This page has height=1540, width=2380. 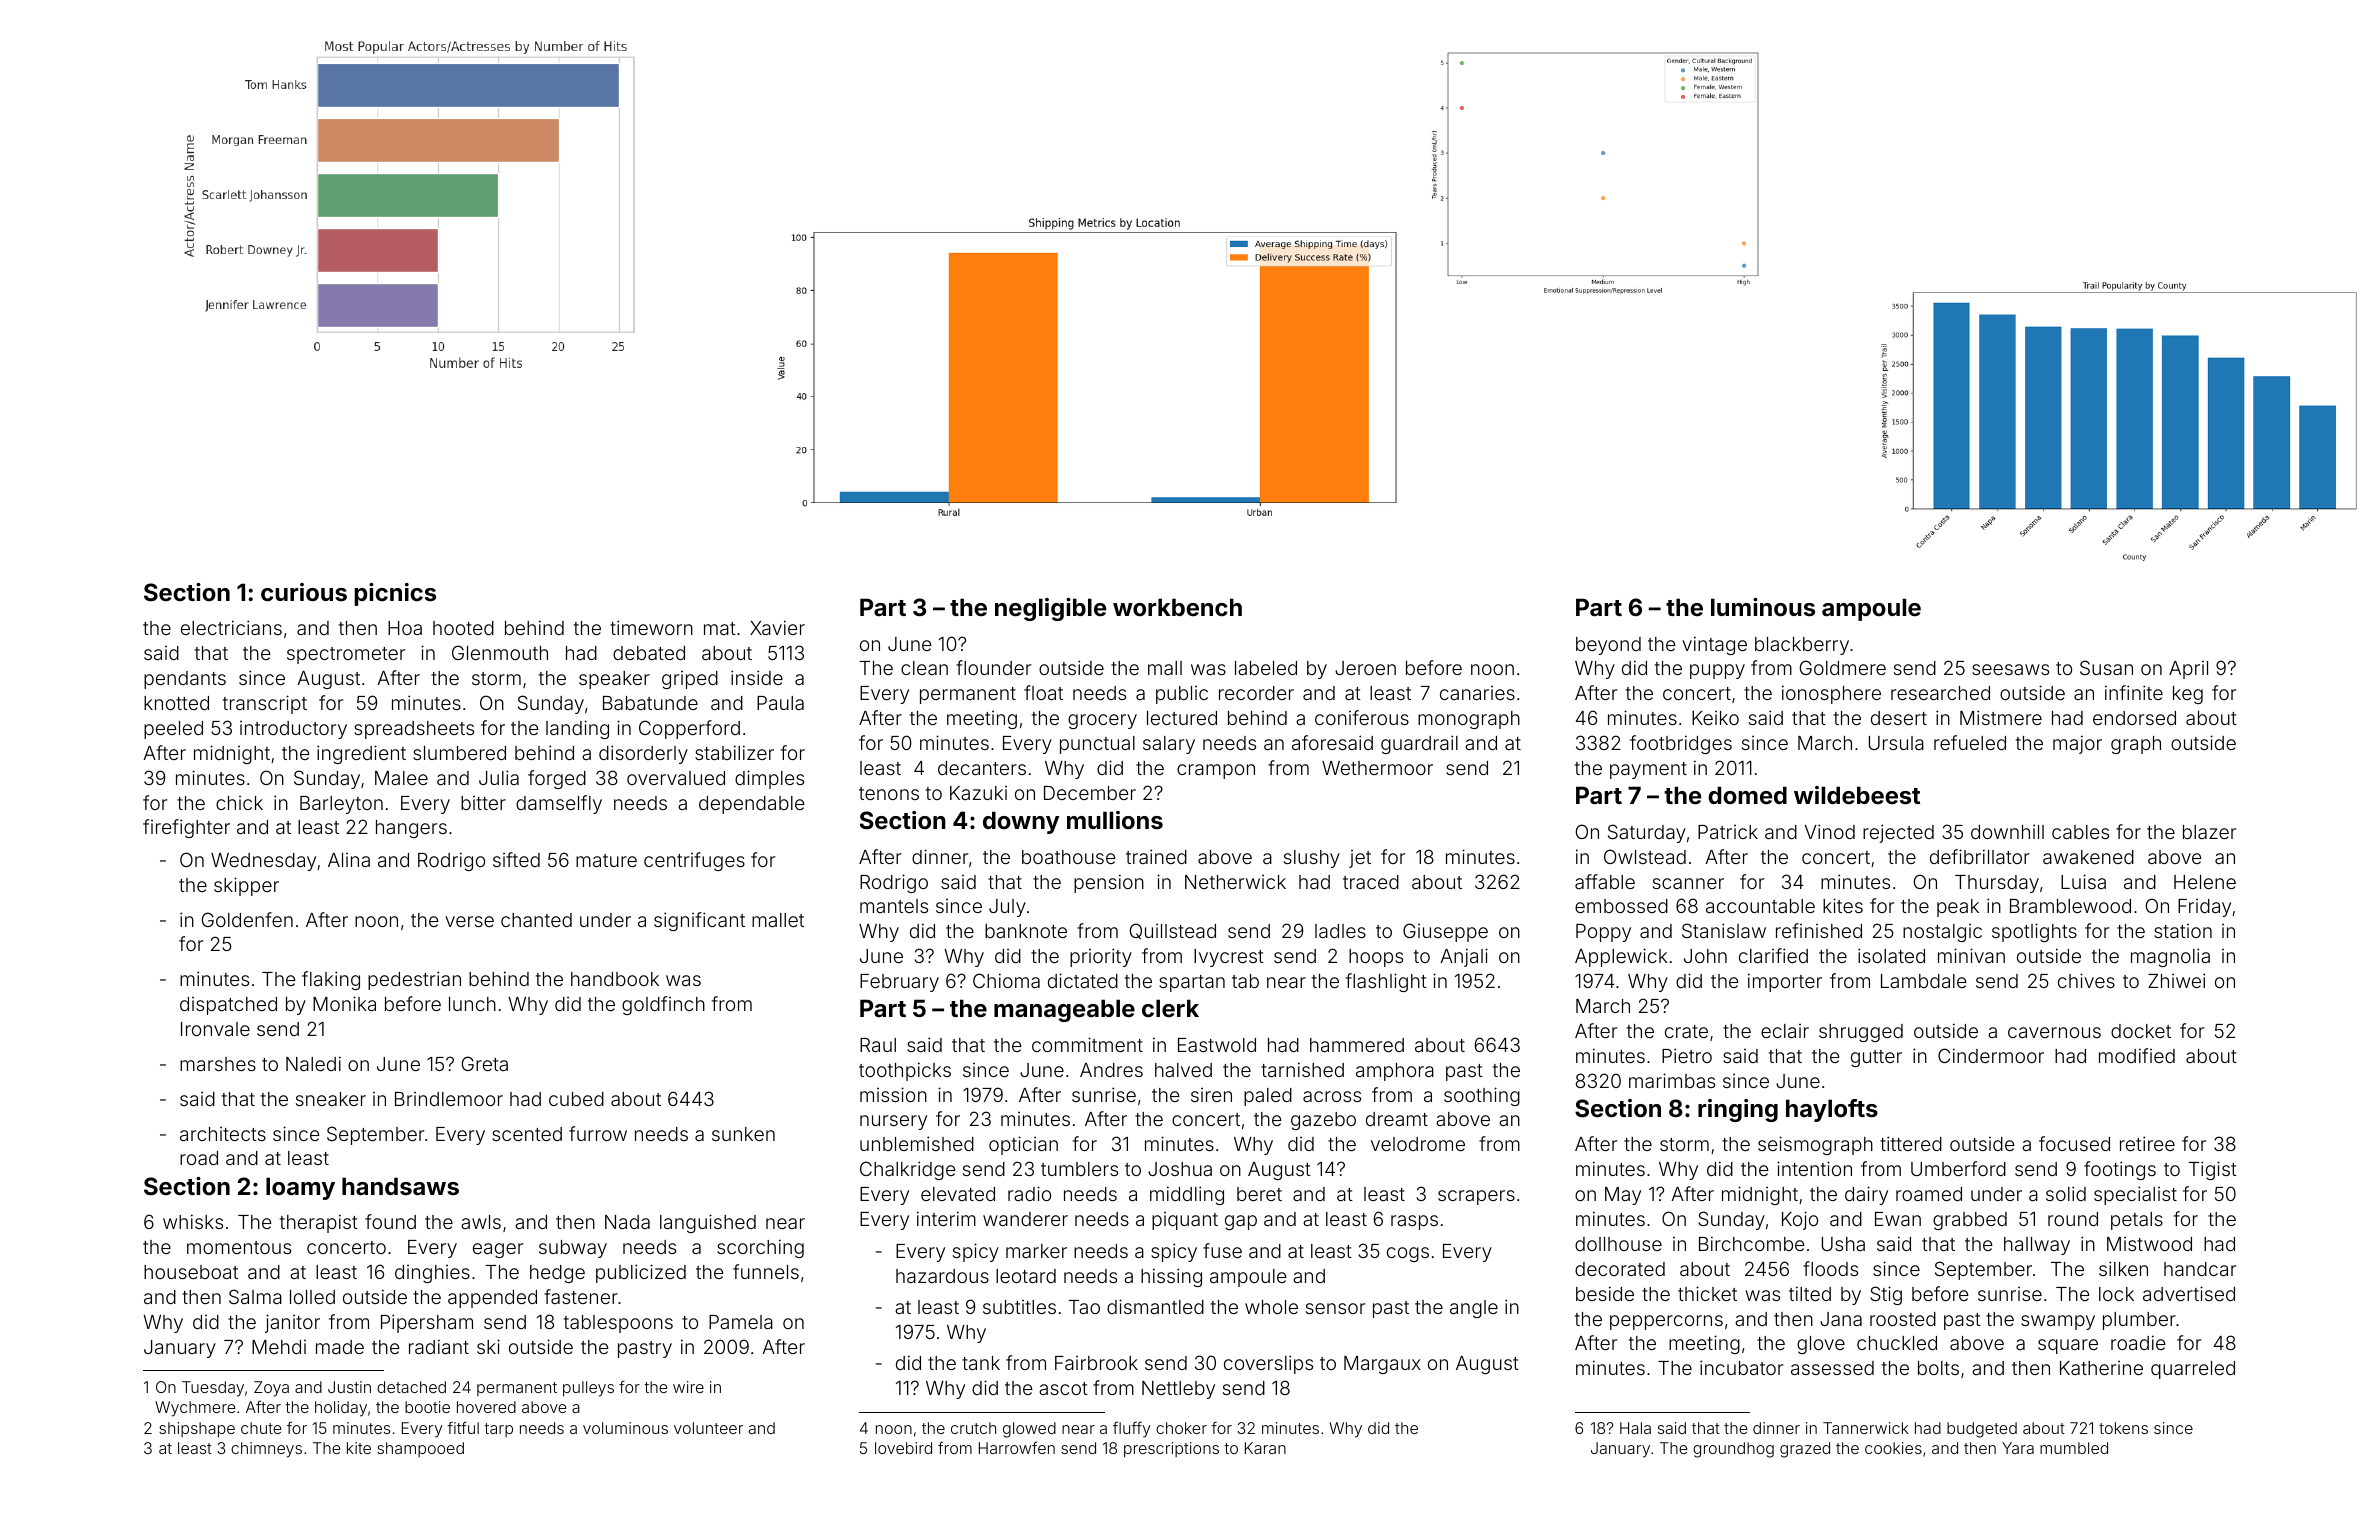 What do you see at coordinates (2074, 1143) in the page?
I see `focused` at bounding box center [2074, 1143].
